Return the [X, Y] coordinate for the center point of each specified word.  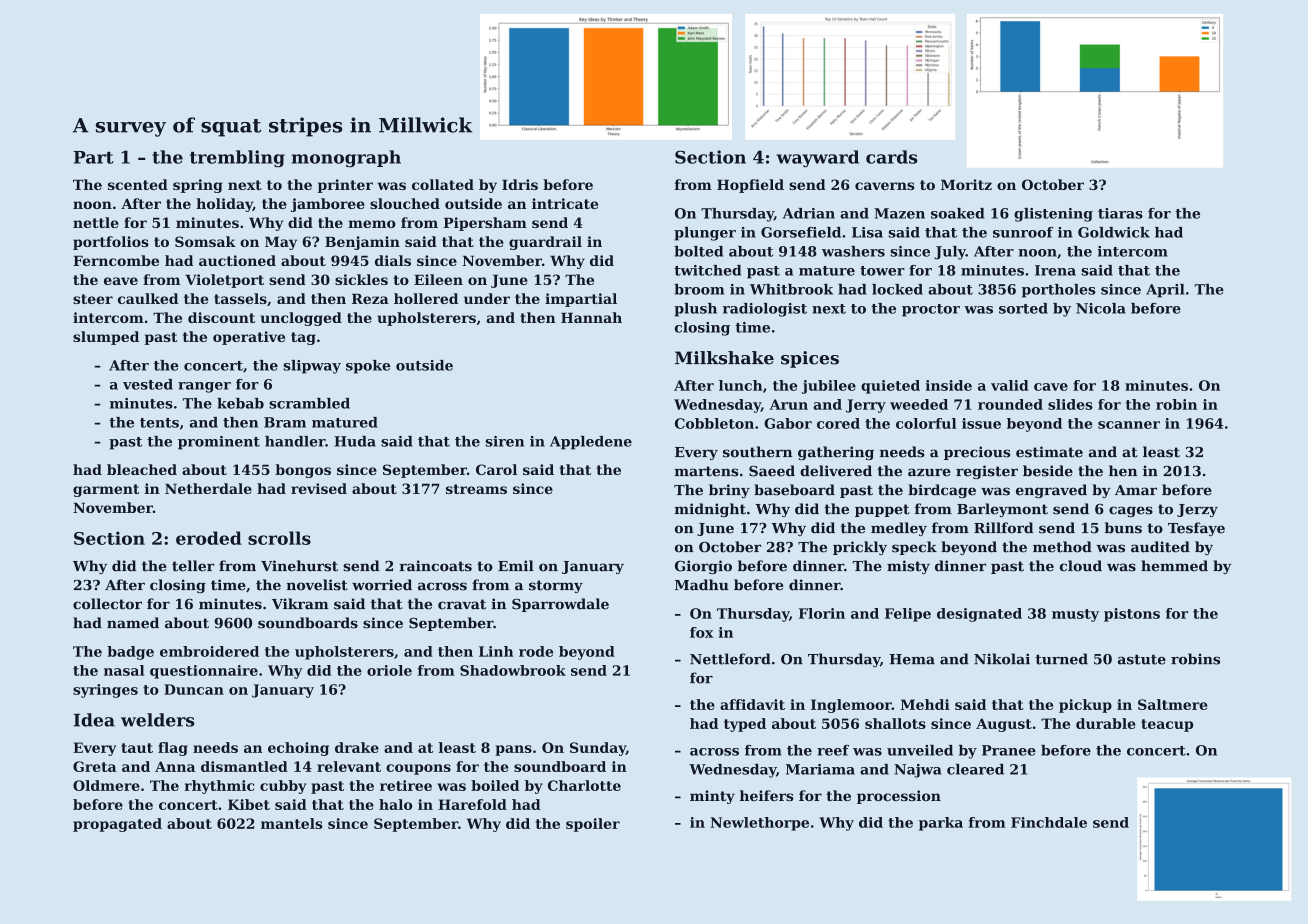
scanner [1129, 425]
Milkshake [724, 358]
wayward [818, 159]
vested [148, 384]
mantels [292, 823]
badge [130, 653]
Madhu [702, 585]
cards [891, 157]
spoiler [593, 825]
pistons [1132, 615]
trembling [237, 159]
